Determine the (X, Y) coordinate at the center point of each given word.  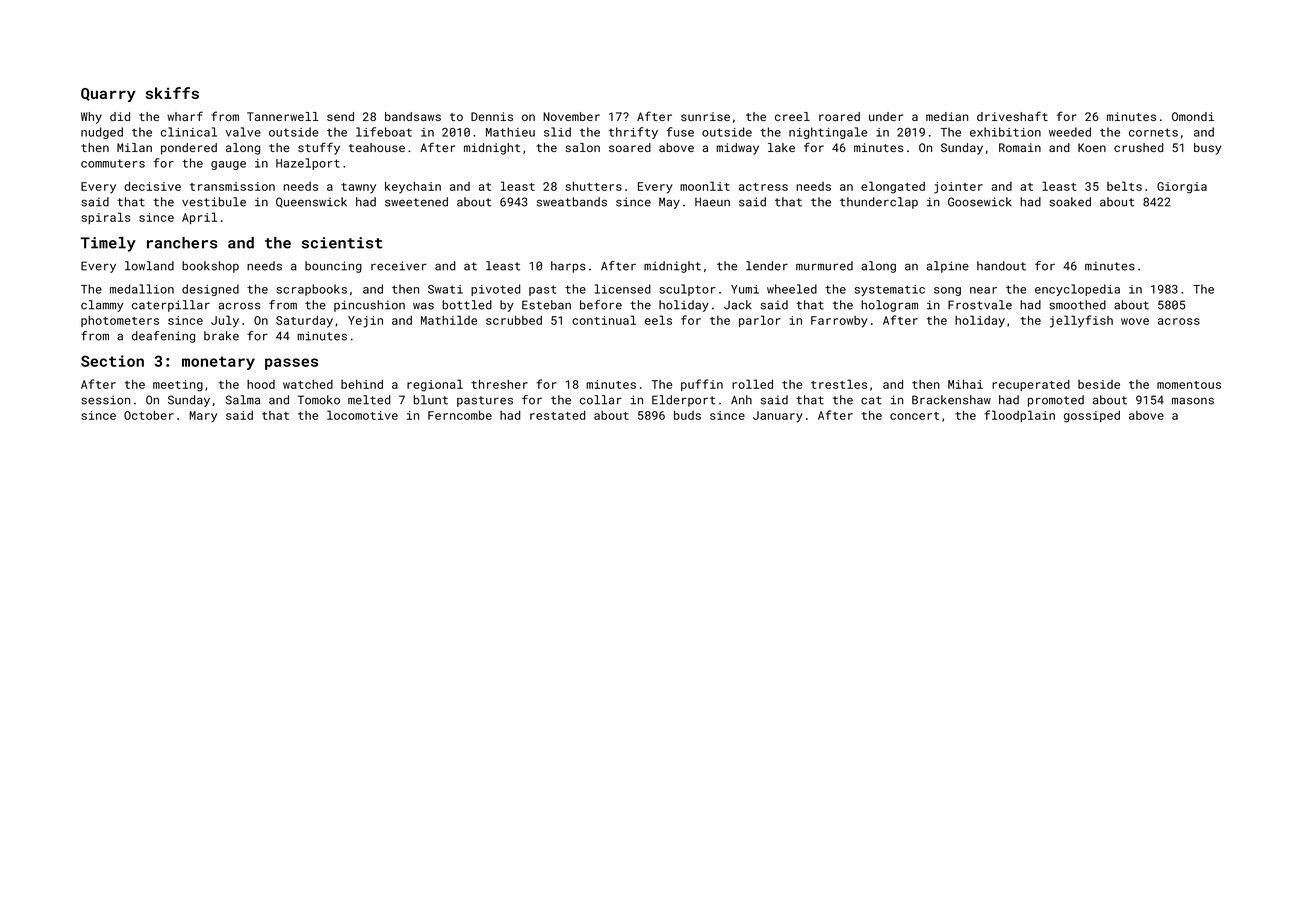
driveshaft (1012, 116)
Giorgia (1182, 188)
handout (1001, 266)
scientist (342, 243)
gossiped (1092, 417)
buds (687, 415)
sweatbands (572, 202)
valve (243, 132)
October (149, 415)
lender (767, 266)
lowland (149, 266)
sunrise (705, 116)
